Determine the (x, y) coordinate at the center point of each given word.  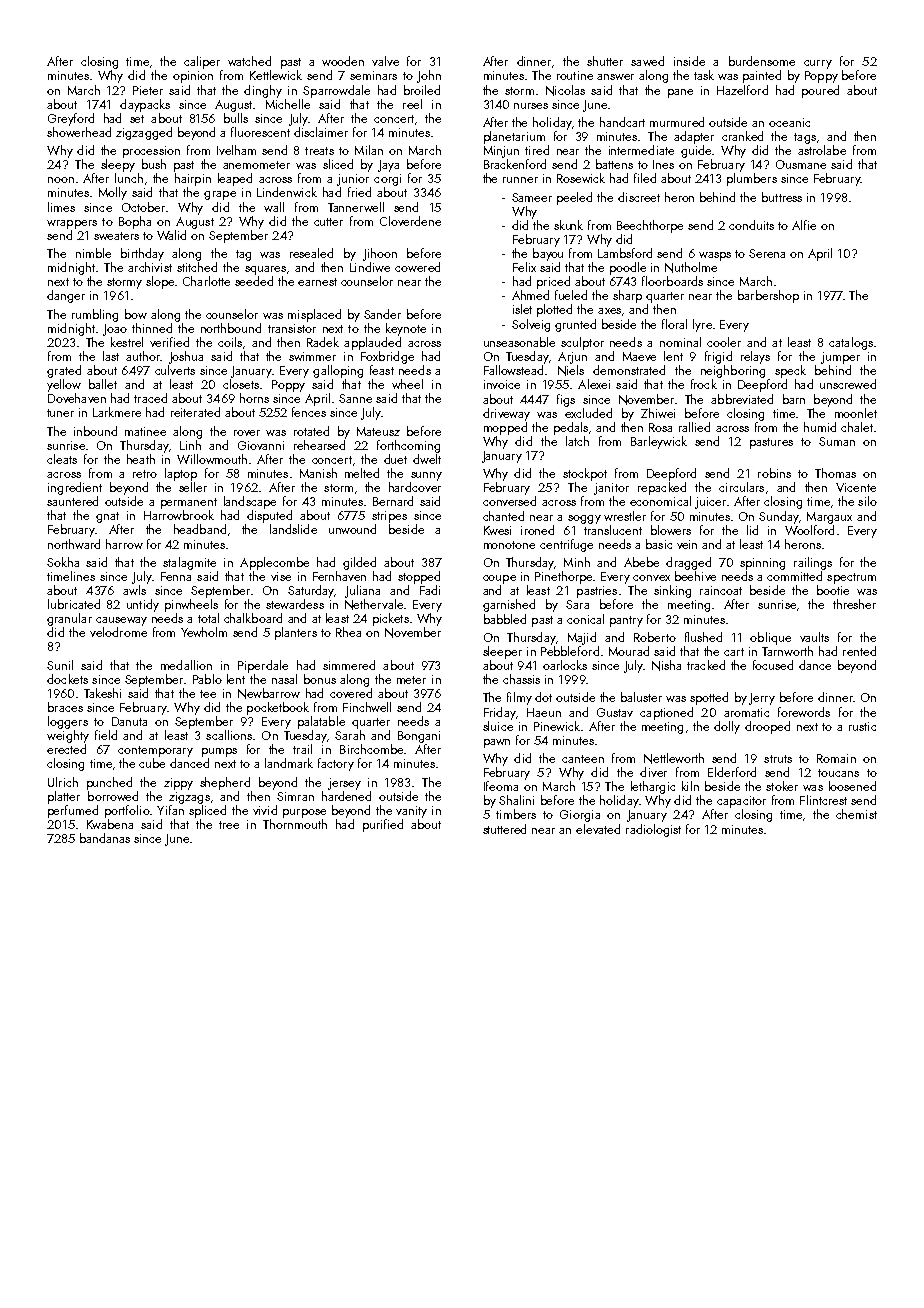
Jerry (762, 699)
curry (818, 64)
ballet (103, 384)
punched (109, 783)
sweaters (116, 236)
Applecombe (274, 563)
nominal (680, 342)
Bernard (393, 501)
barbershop (768, 296)
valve (385, 61)
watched (249, 61)
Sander (382, 314)
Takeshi (102, 693)
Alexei (594, 384)
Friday (499, 713)
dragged (688, 563)
